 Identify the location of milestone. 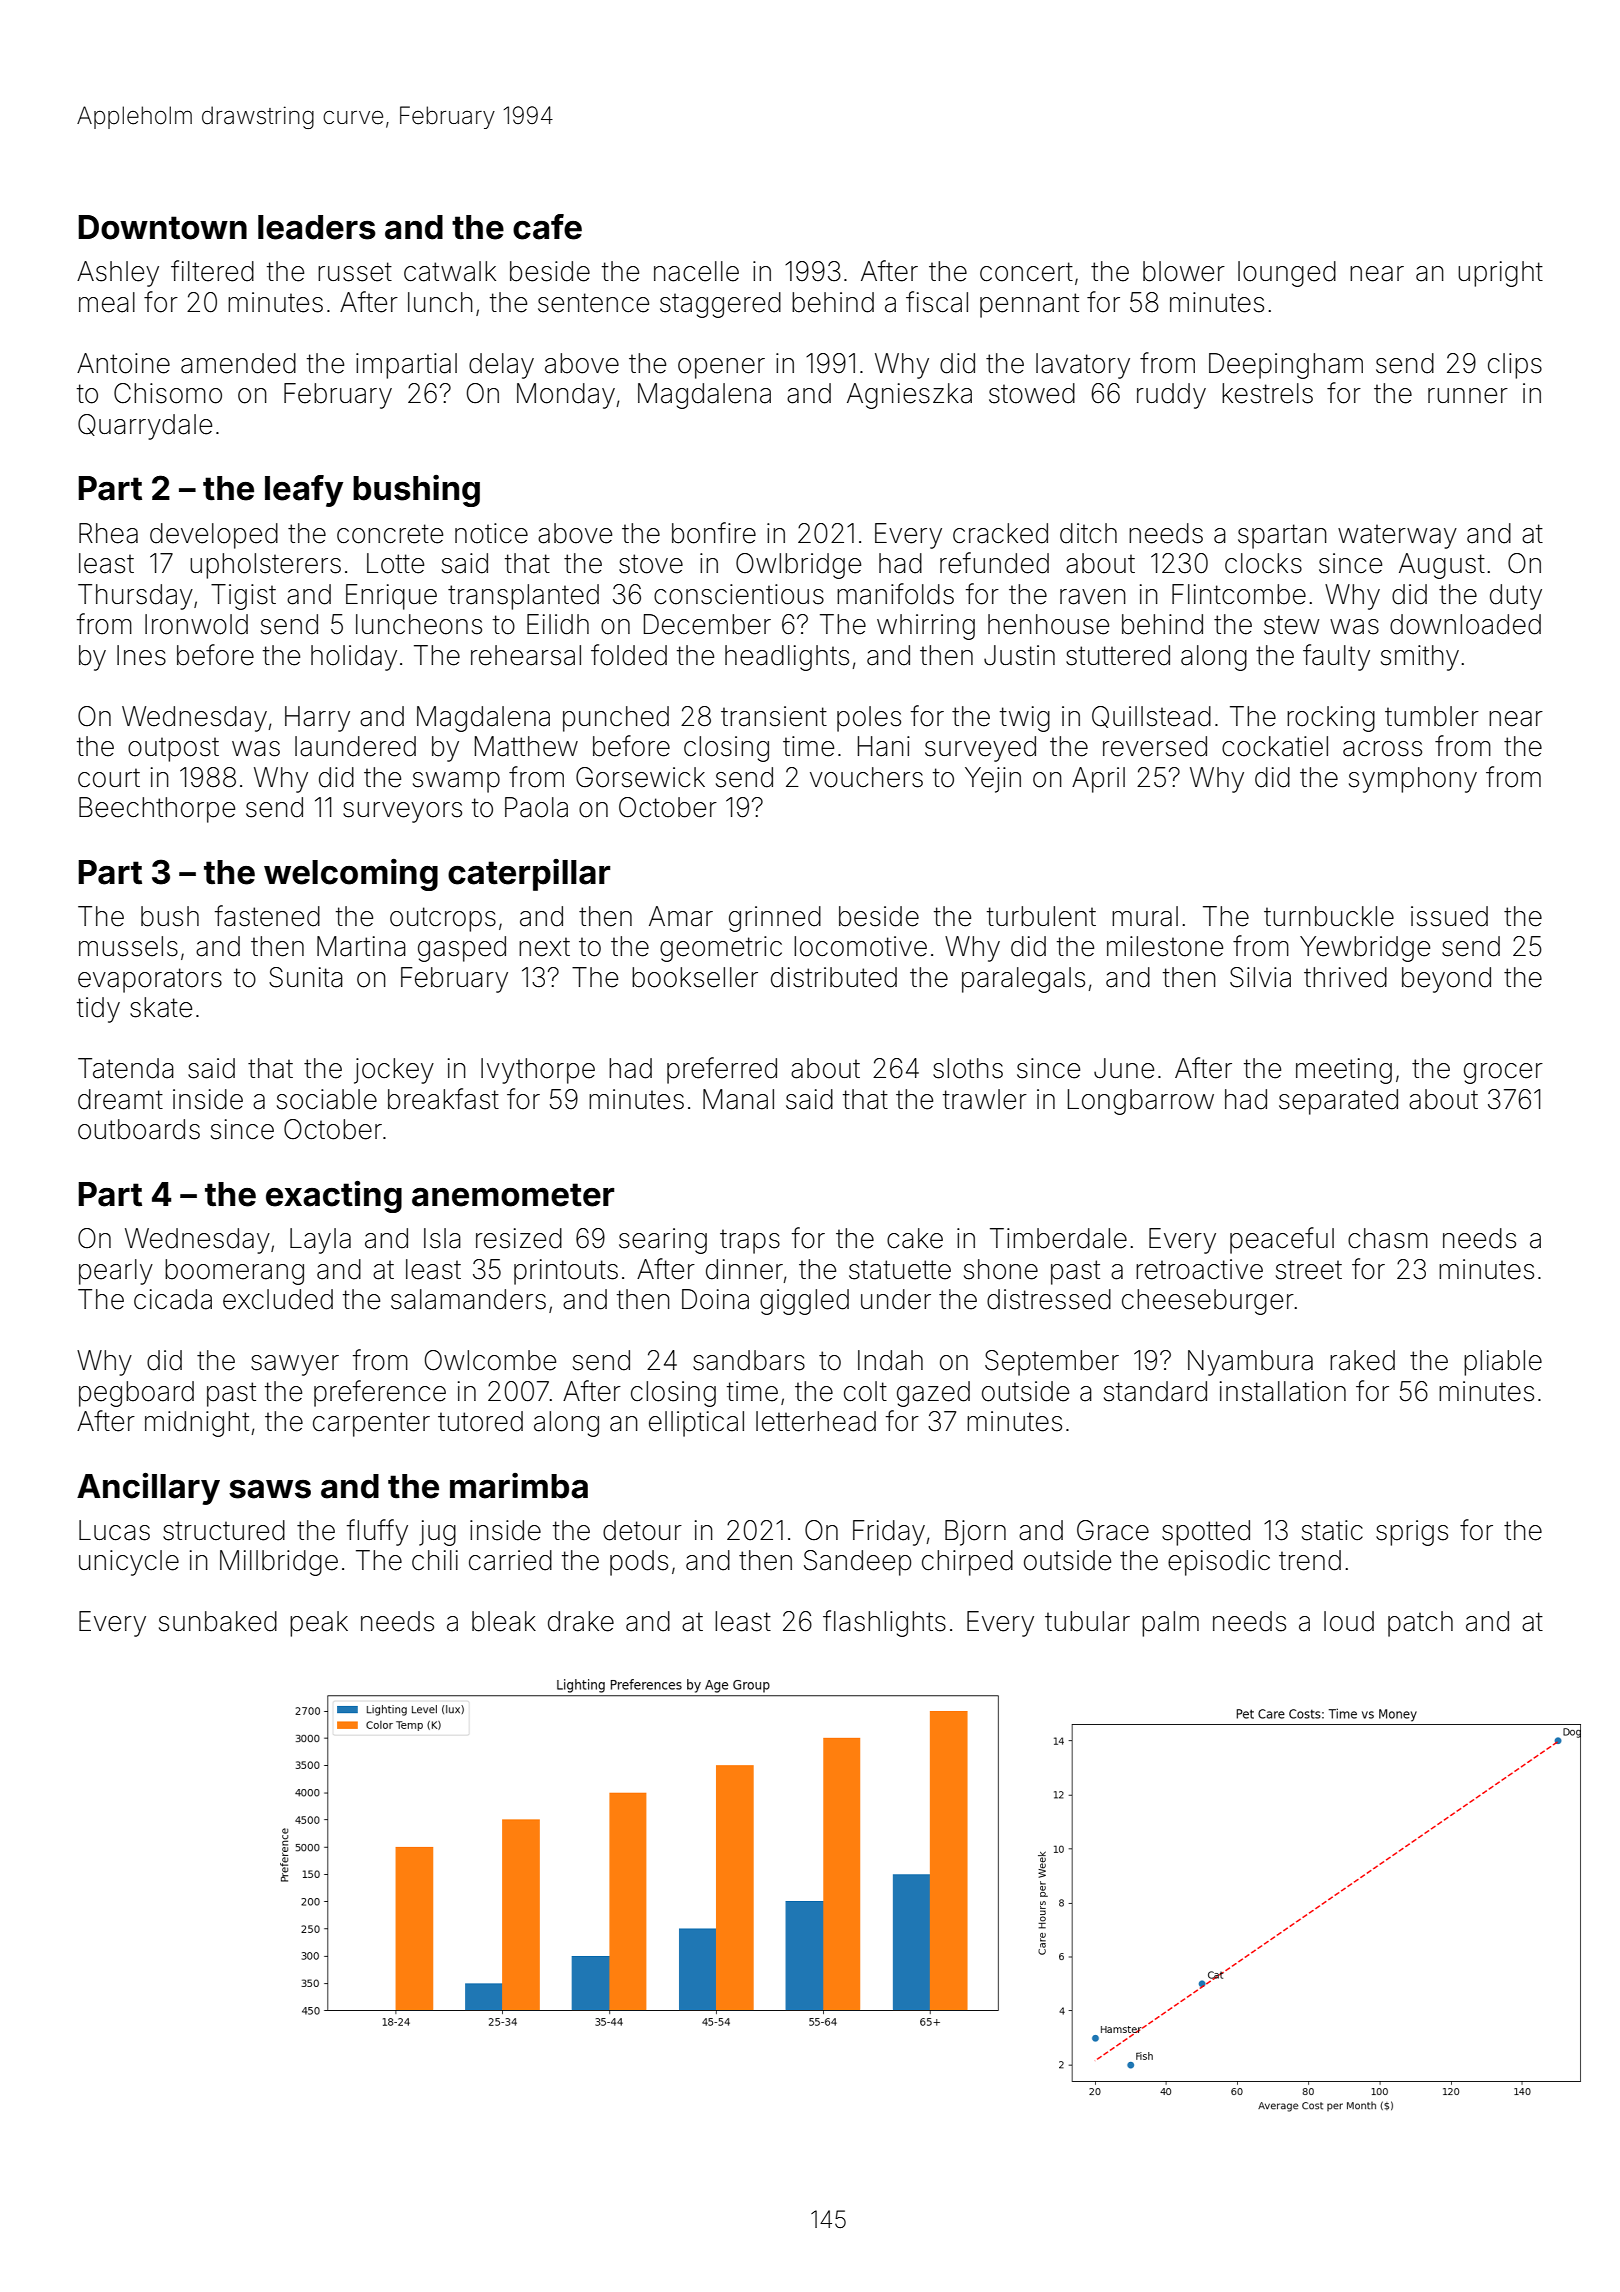
(1165, 946).
